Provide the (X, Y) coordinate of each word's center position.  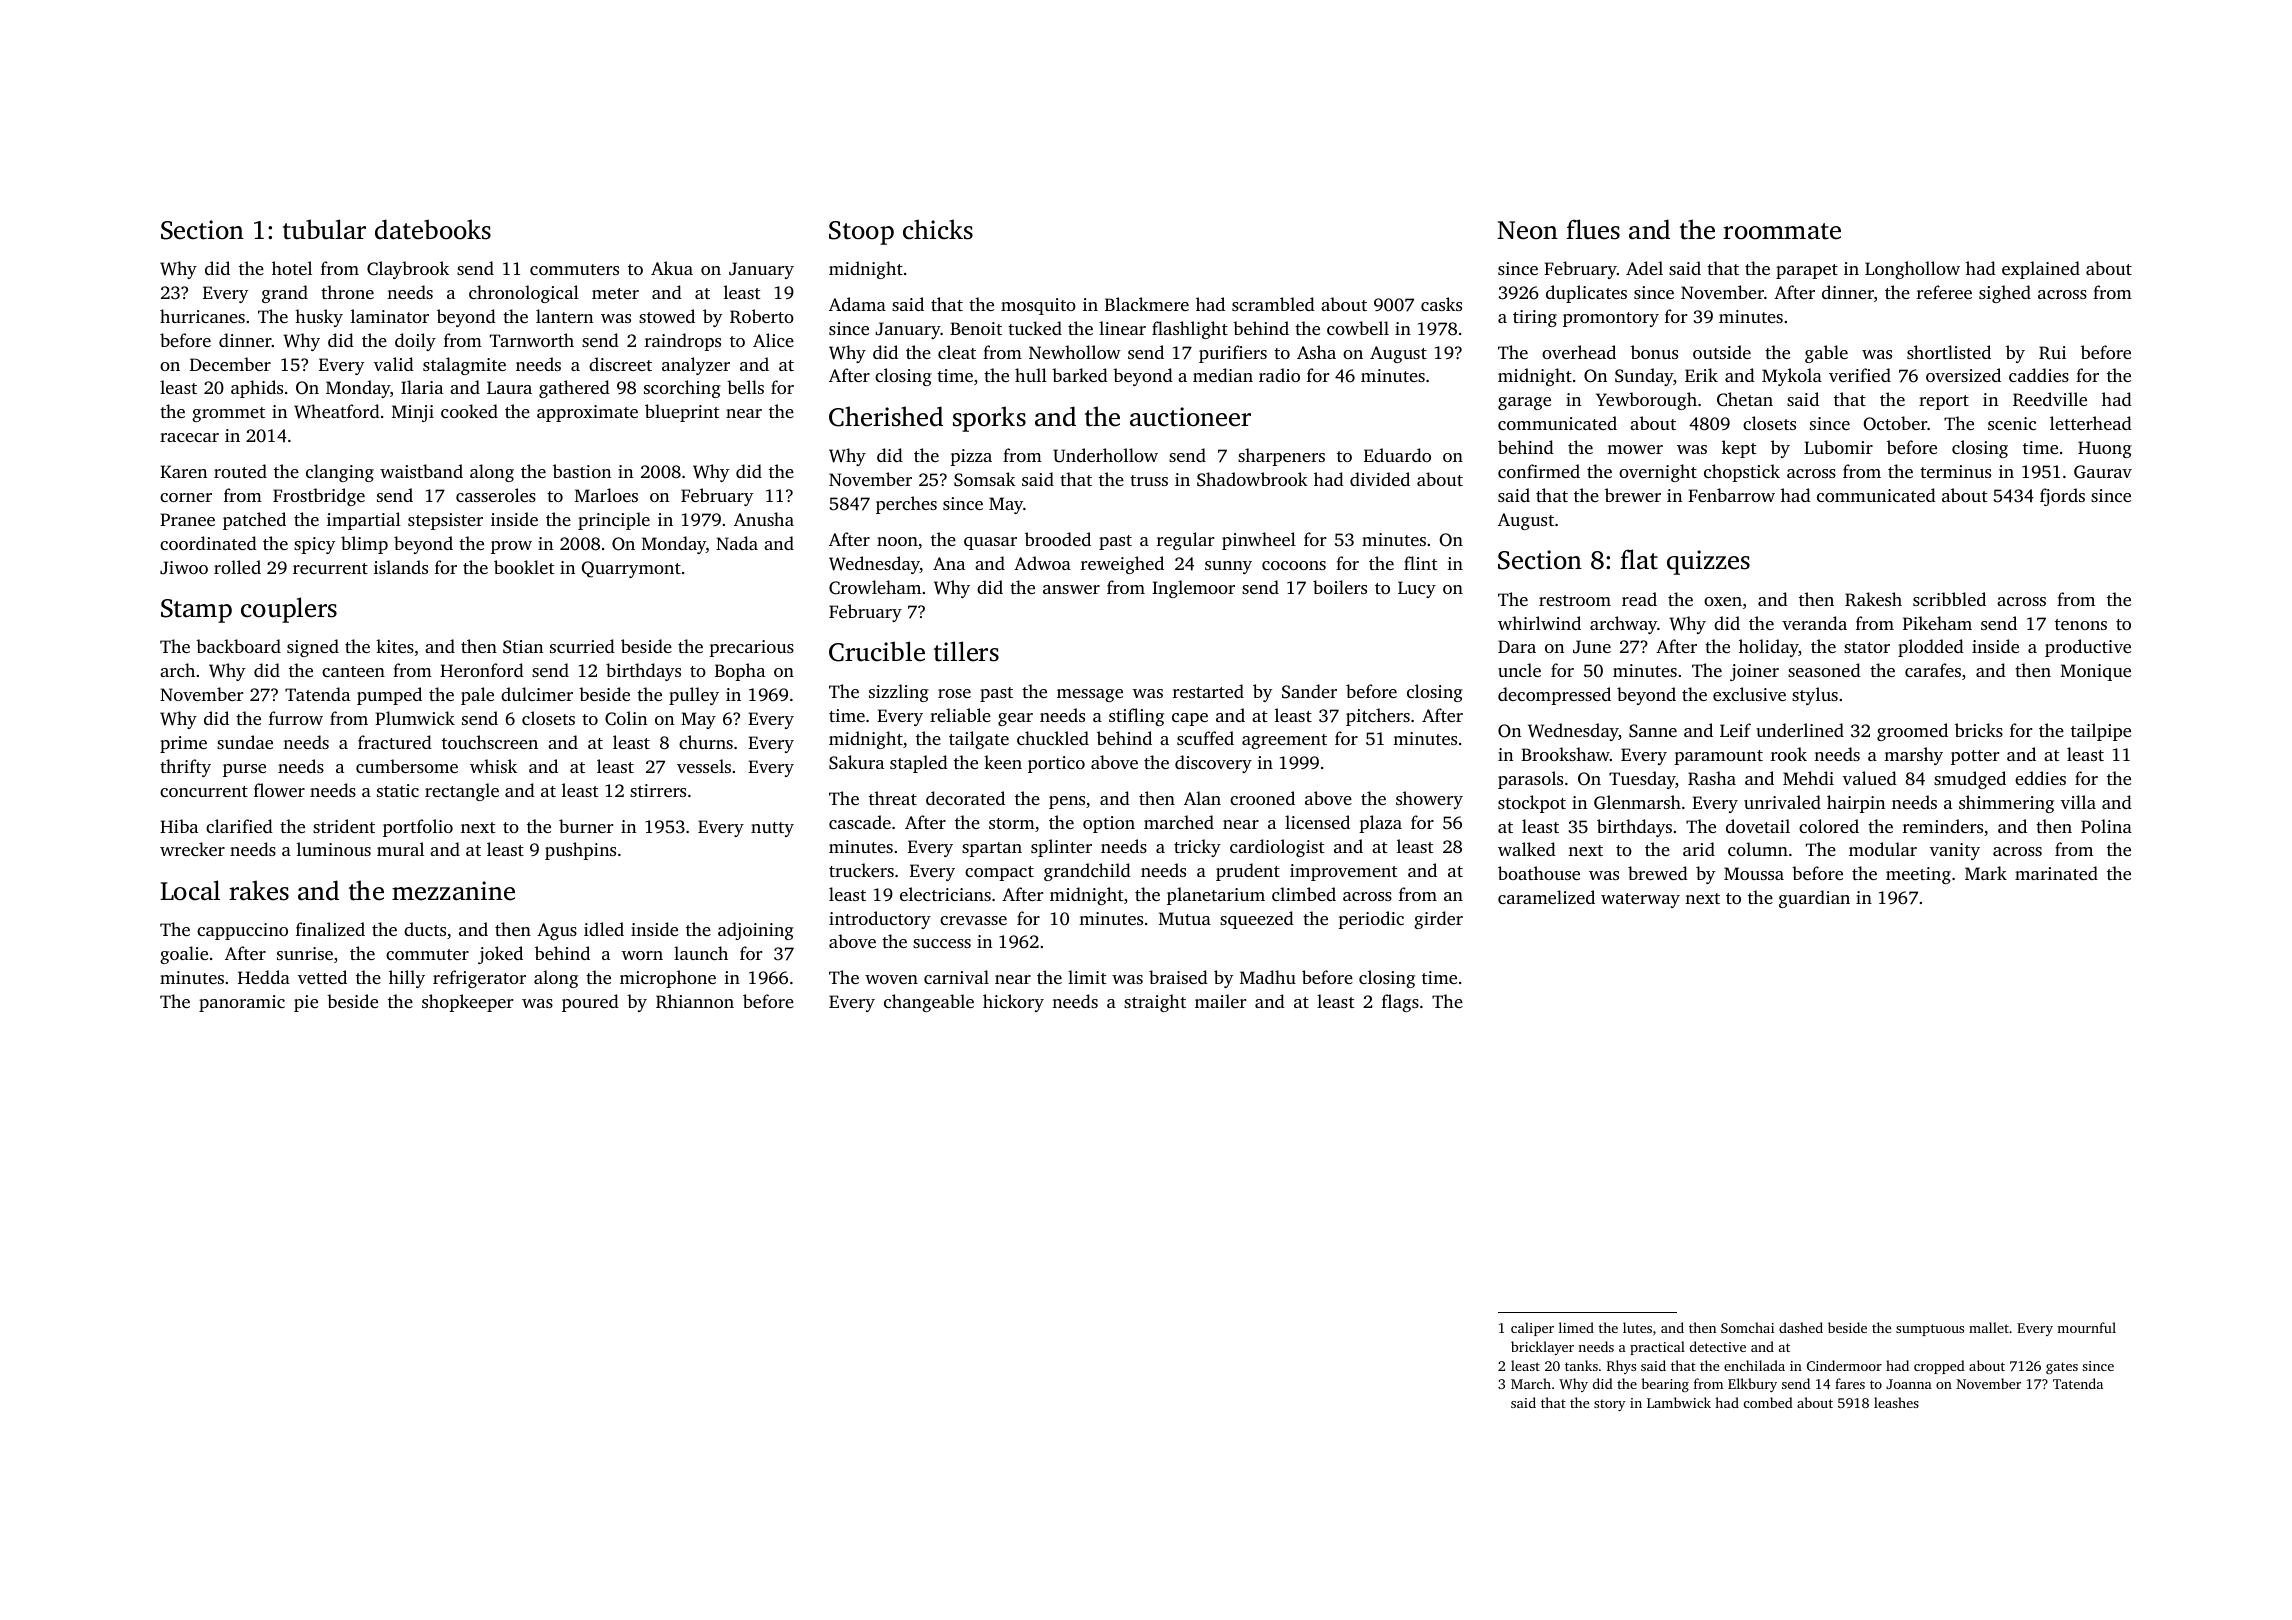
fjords (2062, 497)
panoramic (242, 1003)
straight (1155, 1003)
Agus (557, 931)
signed (313, 648)
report (1944, 402)
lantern (564, 316)
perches (906, 505)
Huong (2105, 449)
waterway (1640, 900)
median (1223, 375)
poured (590, 1003)
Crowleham (875, 587)
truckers (861, 870)
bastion (582, 471)
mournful (2086, 1327)
